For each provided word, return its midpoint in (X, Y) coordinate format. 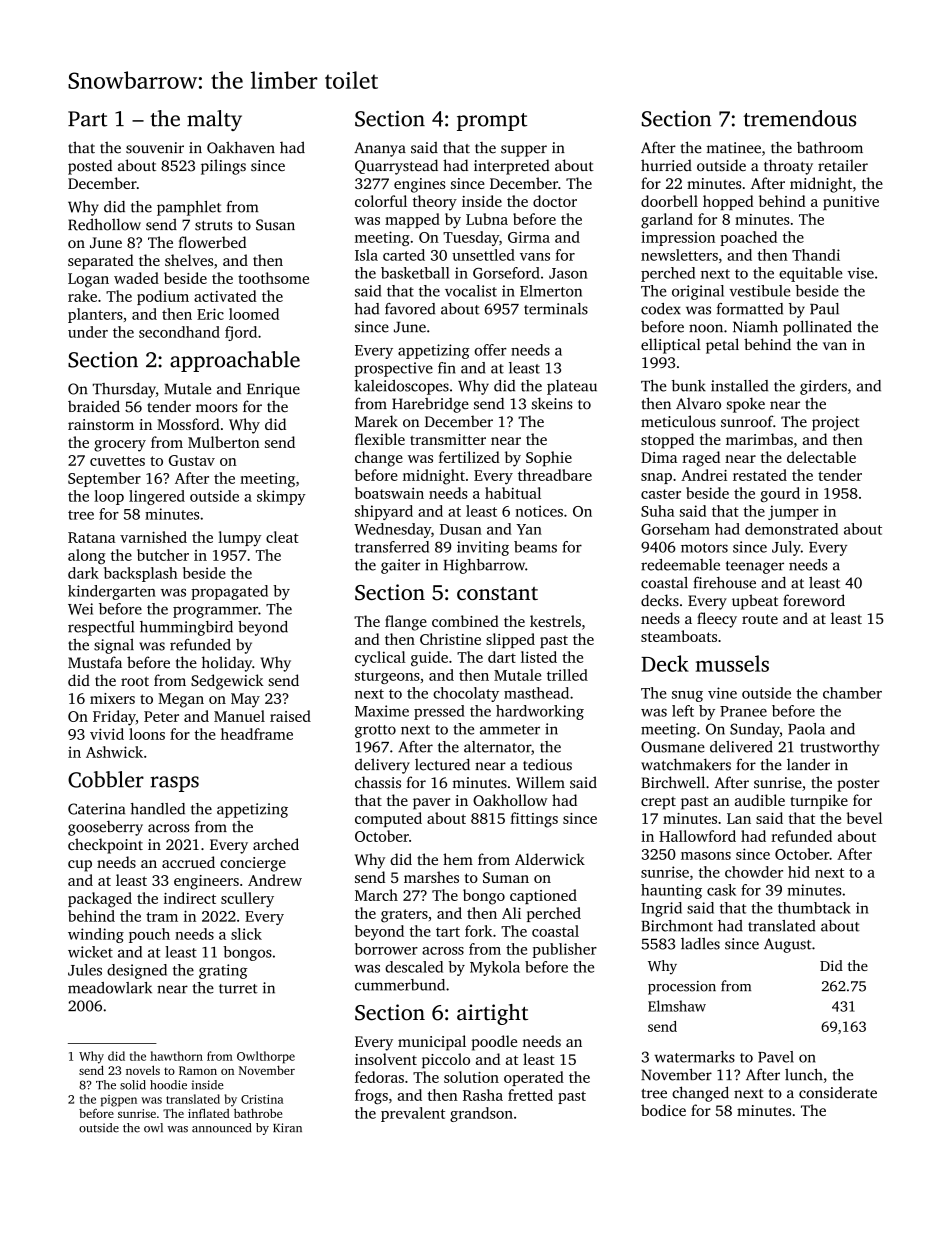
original (698, 292)
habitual (513, 493)
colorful (381, 201)
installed (739, 386)
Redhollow (104, 224)
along (86, 556)
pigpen (119, 1101)
